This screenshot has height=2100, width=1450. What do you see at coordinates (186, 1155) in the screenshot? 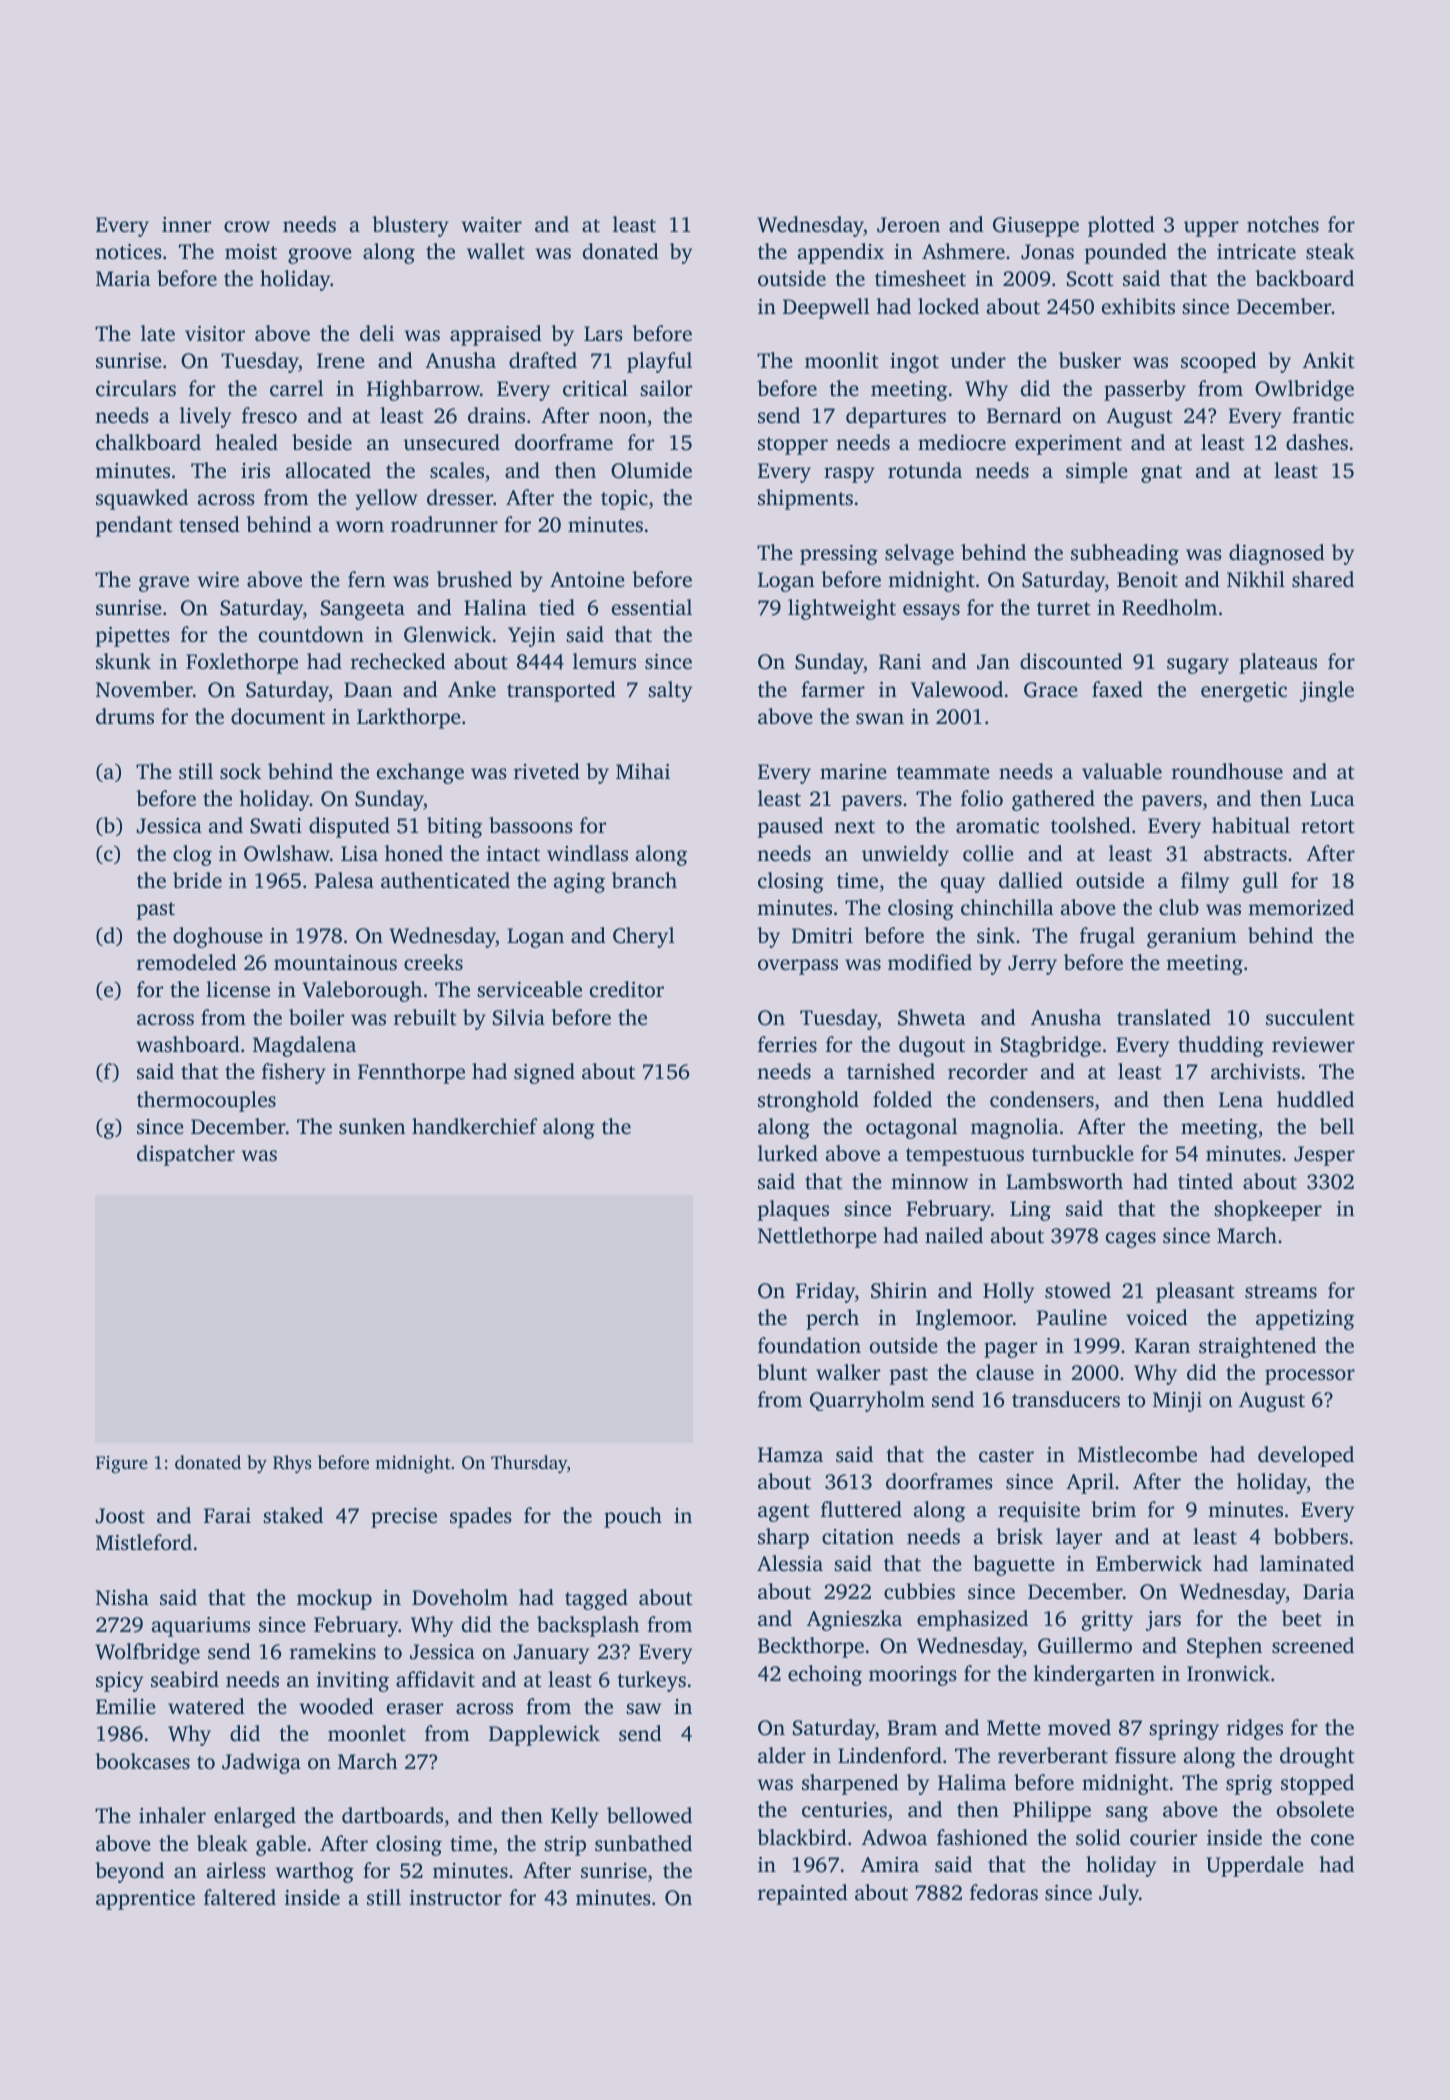
I see `dispatcher` at bounding box center [186, 1155].
